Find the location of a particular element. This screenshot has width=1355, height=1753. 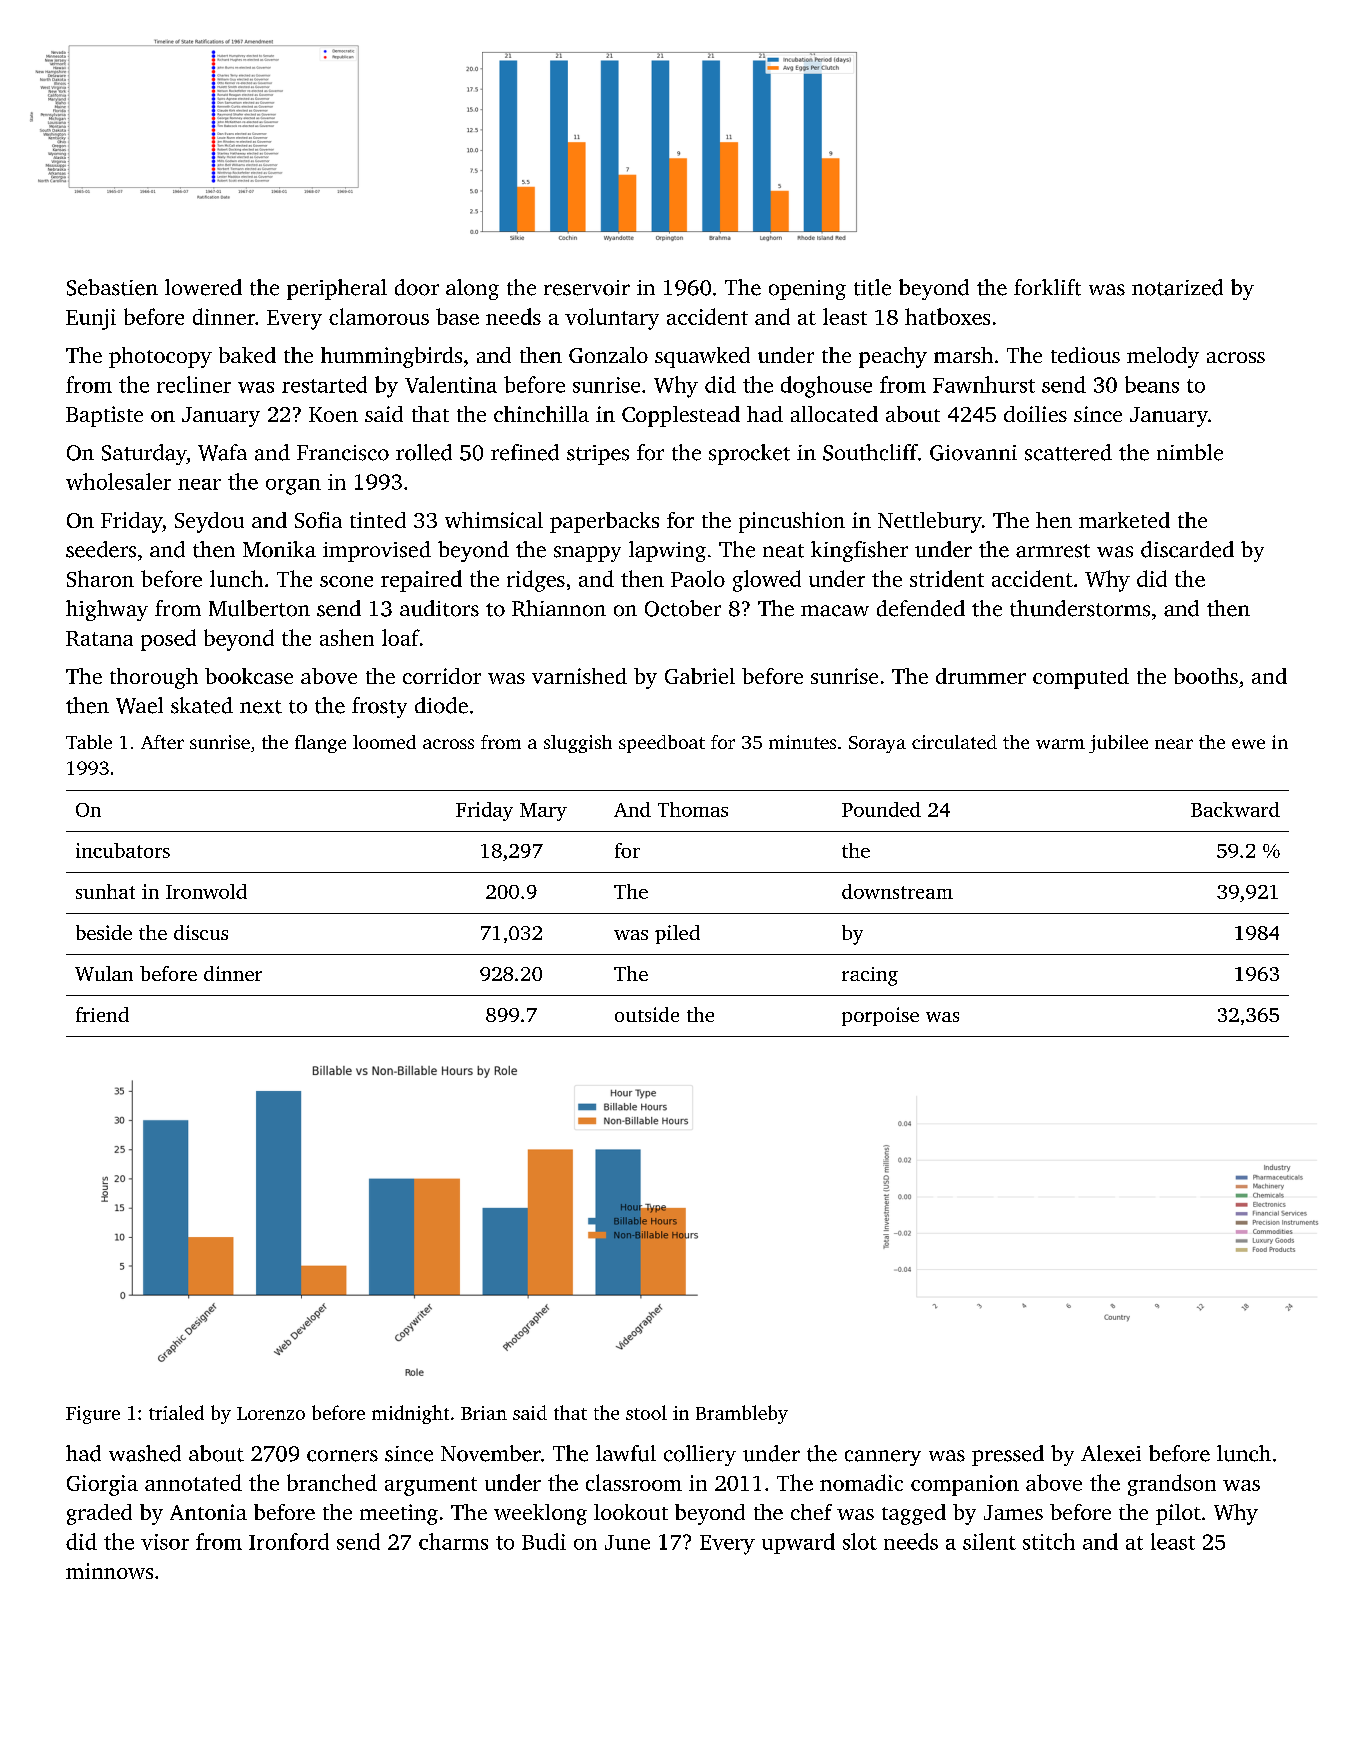

Ratana is located at coordinates (99, 638).
